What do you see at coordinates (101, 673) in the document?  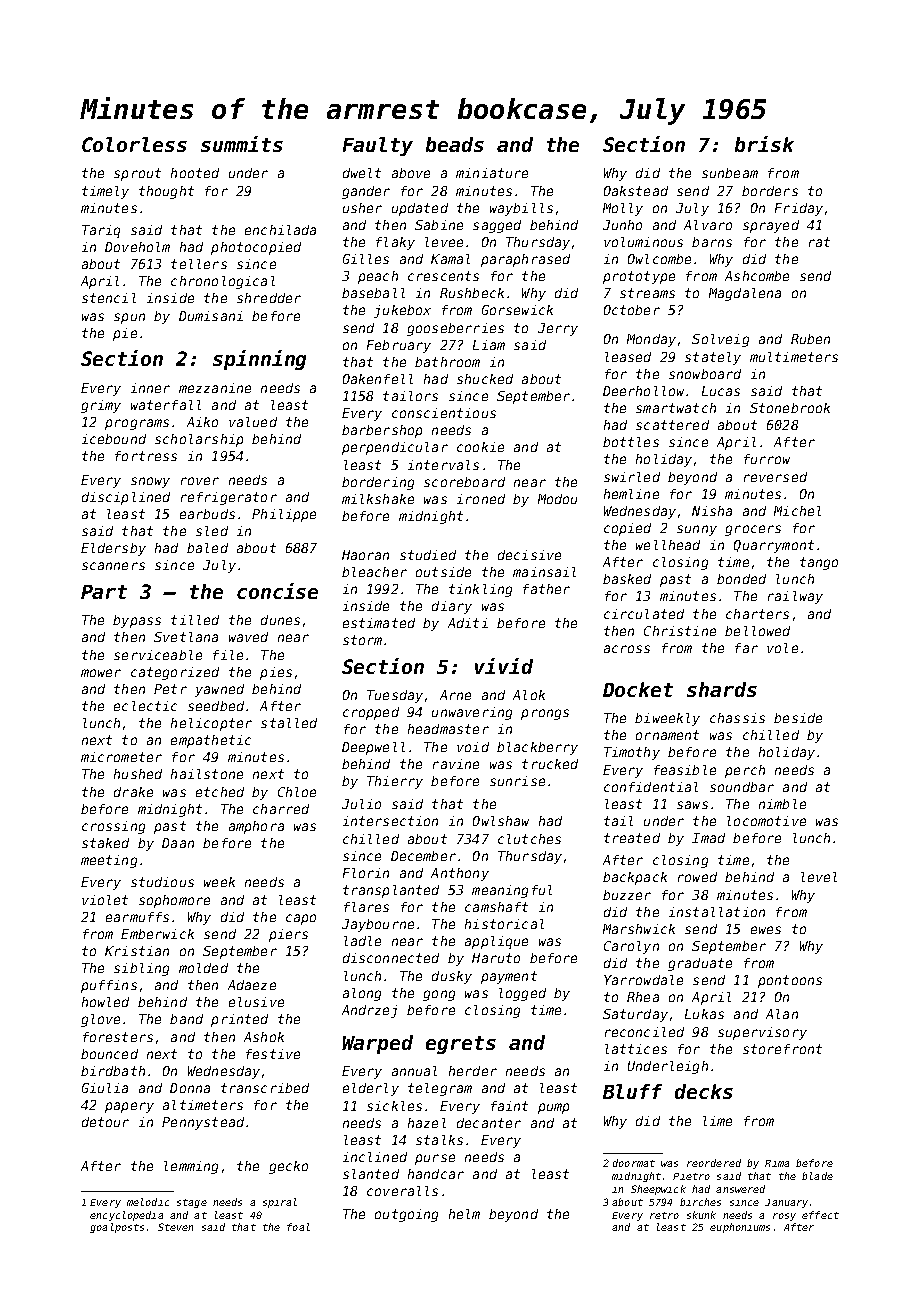 I see `mower` at bounding box center [101, 673].
